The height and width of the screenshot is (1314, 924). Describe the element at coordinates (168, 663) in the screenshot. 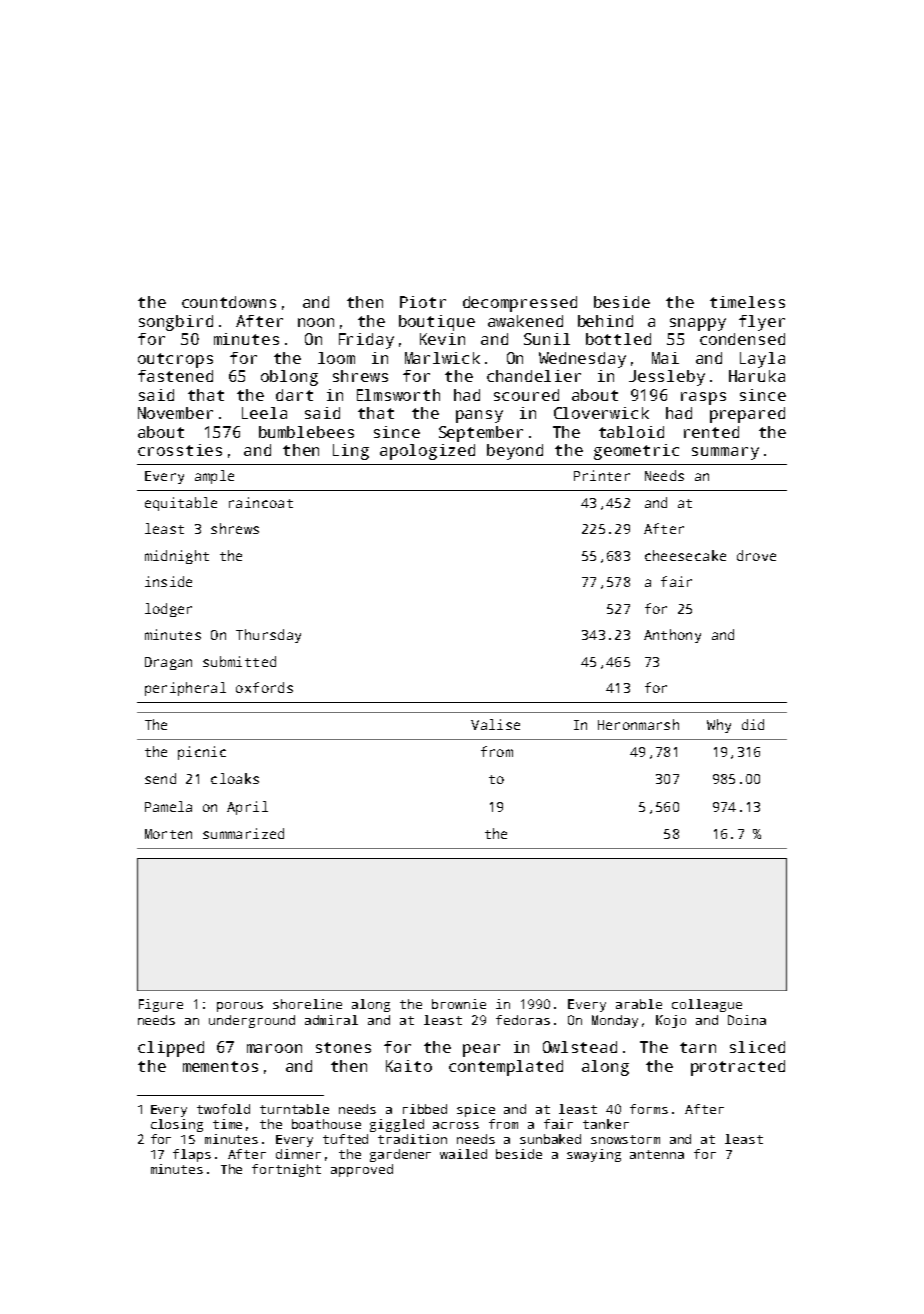

I see `Dragan` at that location.
